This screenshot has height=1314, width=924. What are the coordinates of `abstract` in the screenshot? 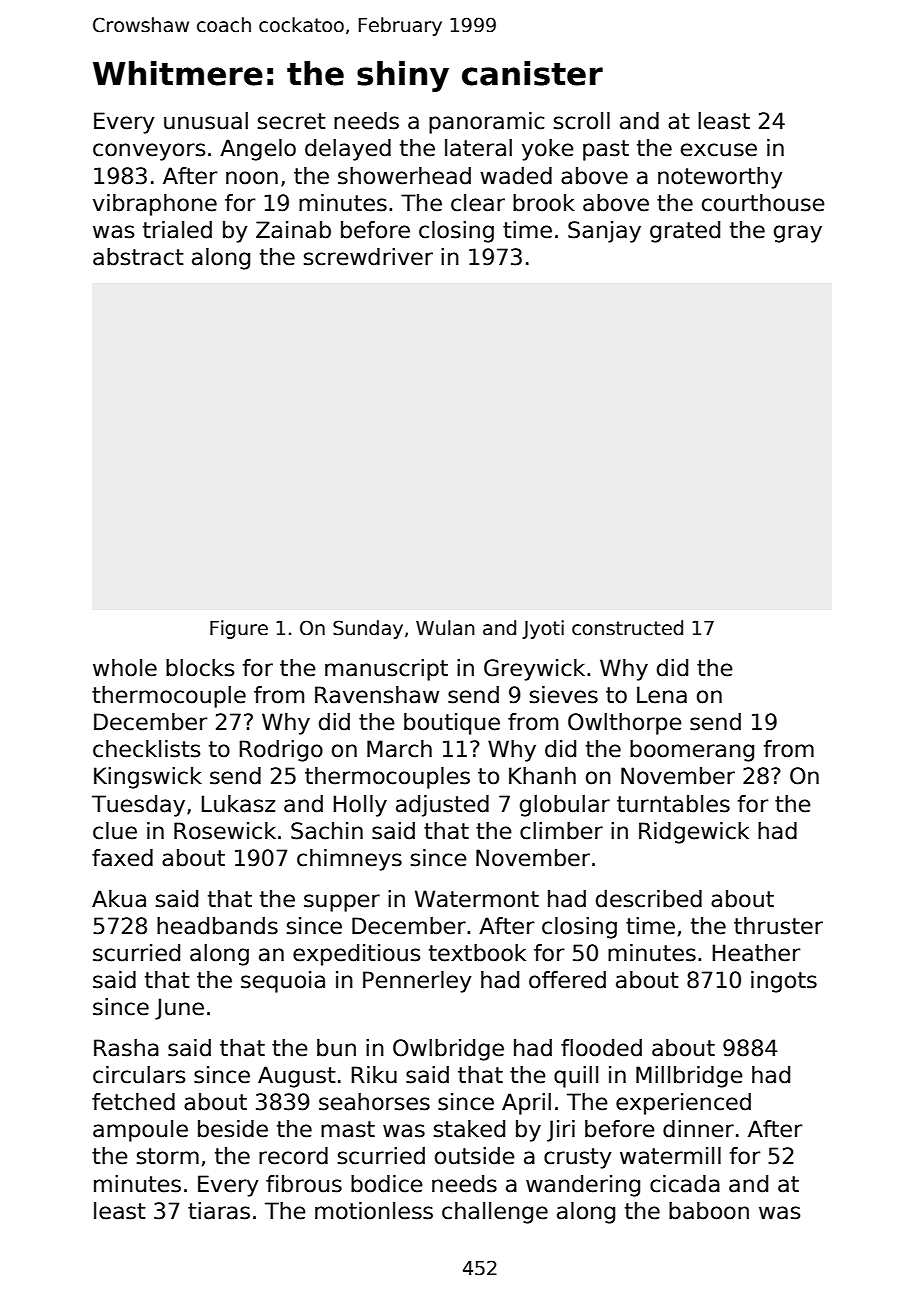 It's located at (138, 257).
